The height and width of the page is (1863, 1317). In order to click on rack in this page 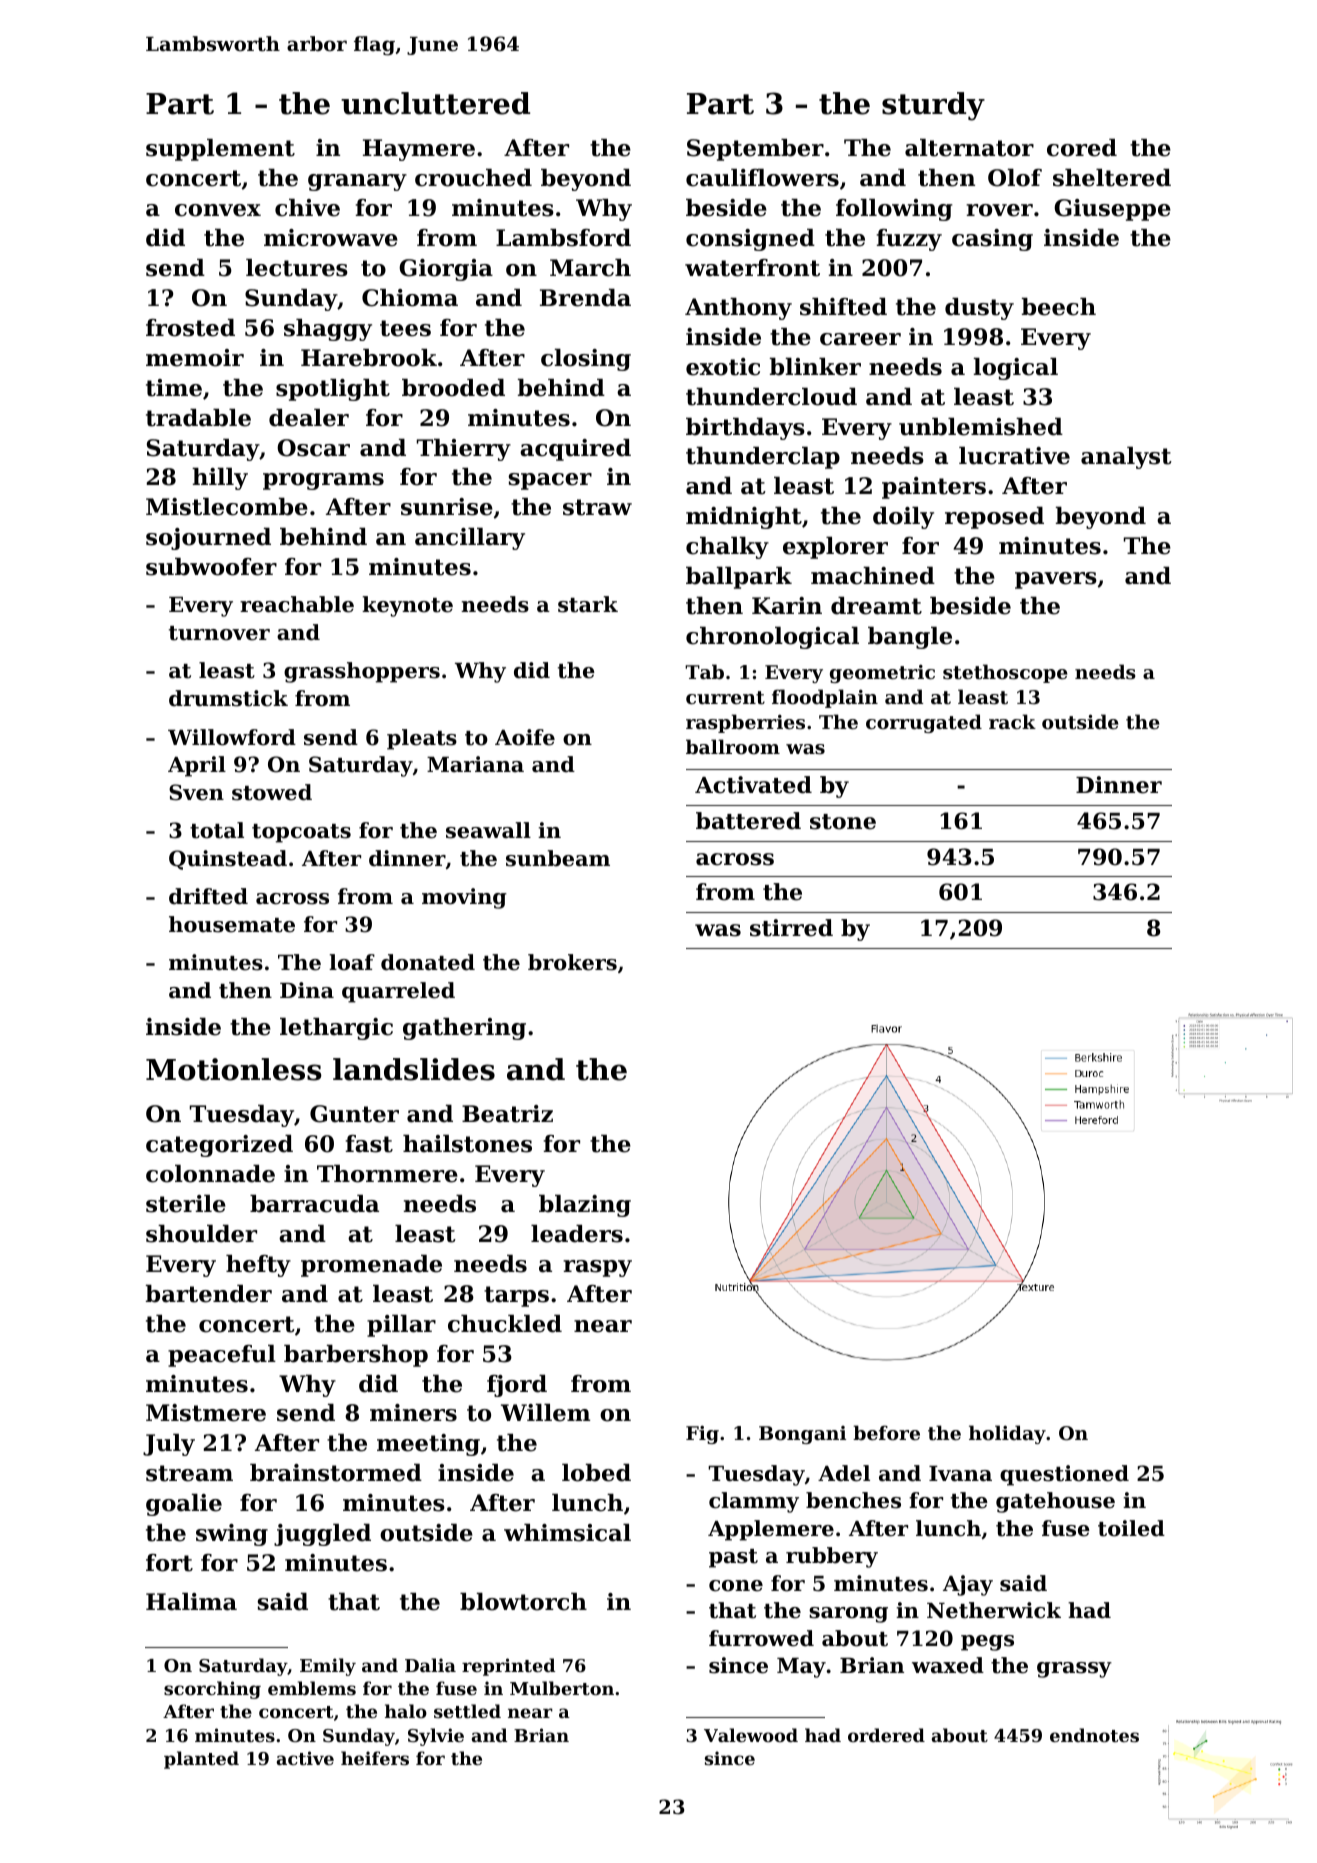, I will do `click(1012, 721)`.
